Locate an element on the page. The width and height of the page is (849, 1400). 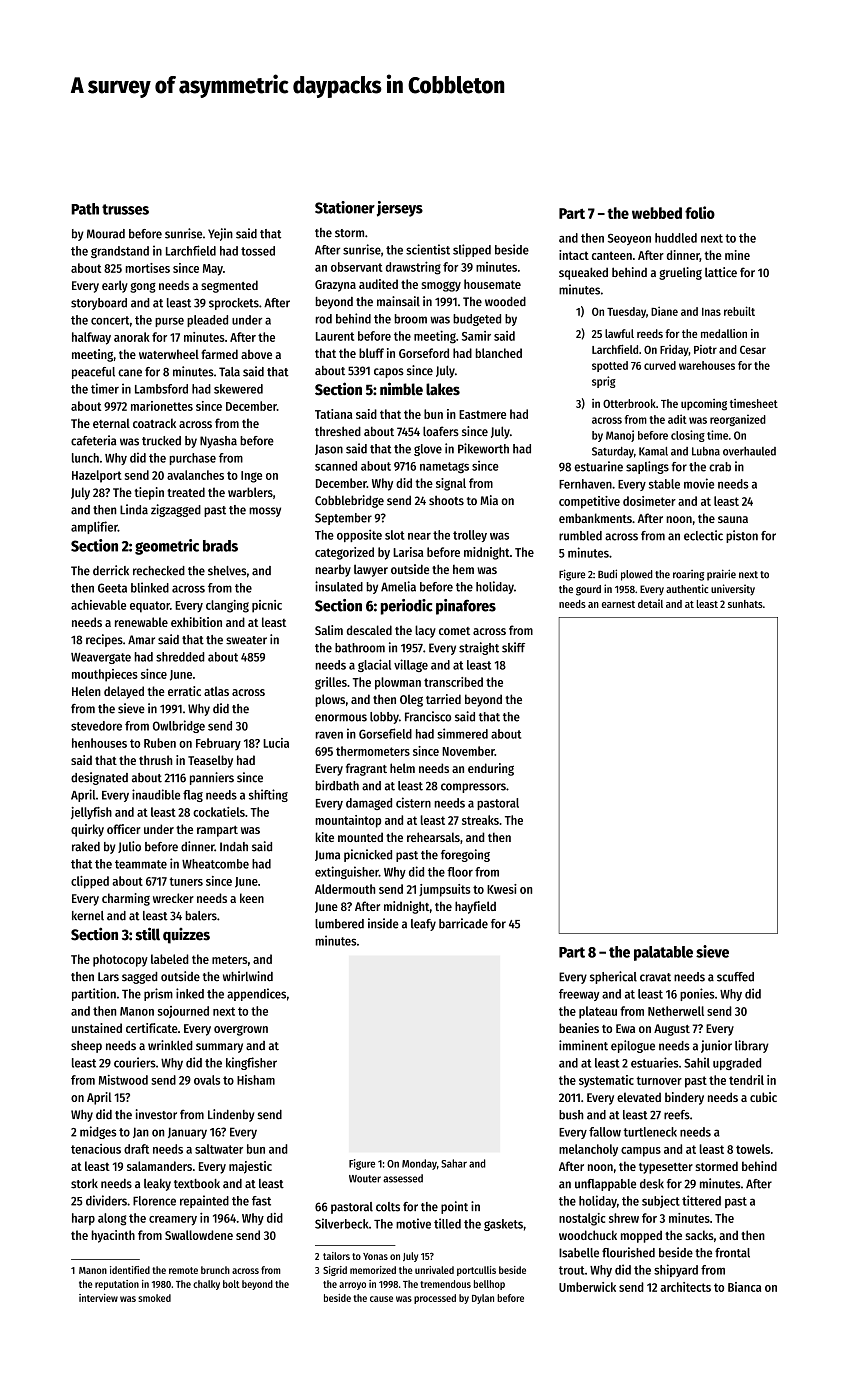
Yejin is located at coordinates (220, 234).
